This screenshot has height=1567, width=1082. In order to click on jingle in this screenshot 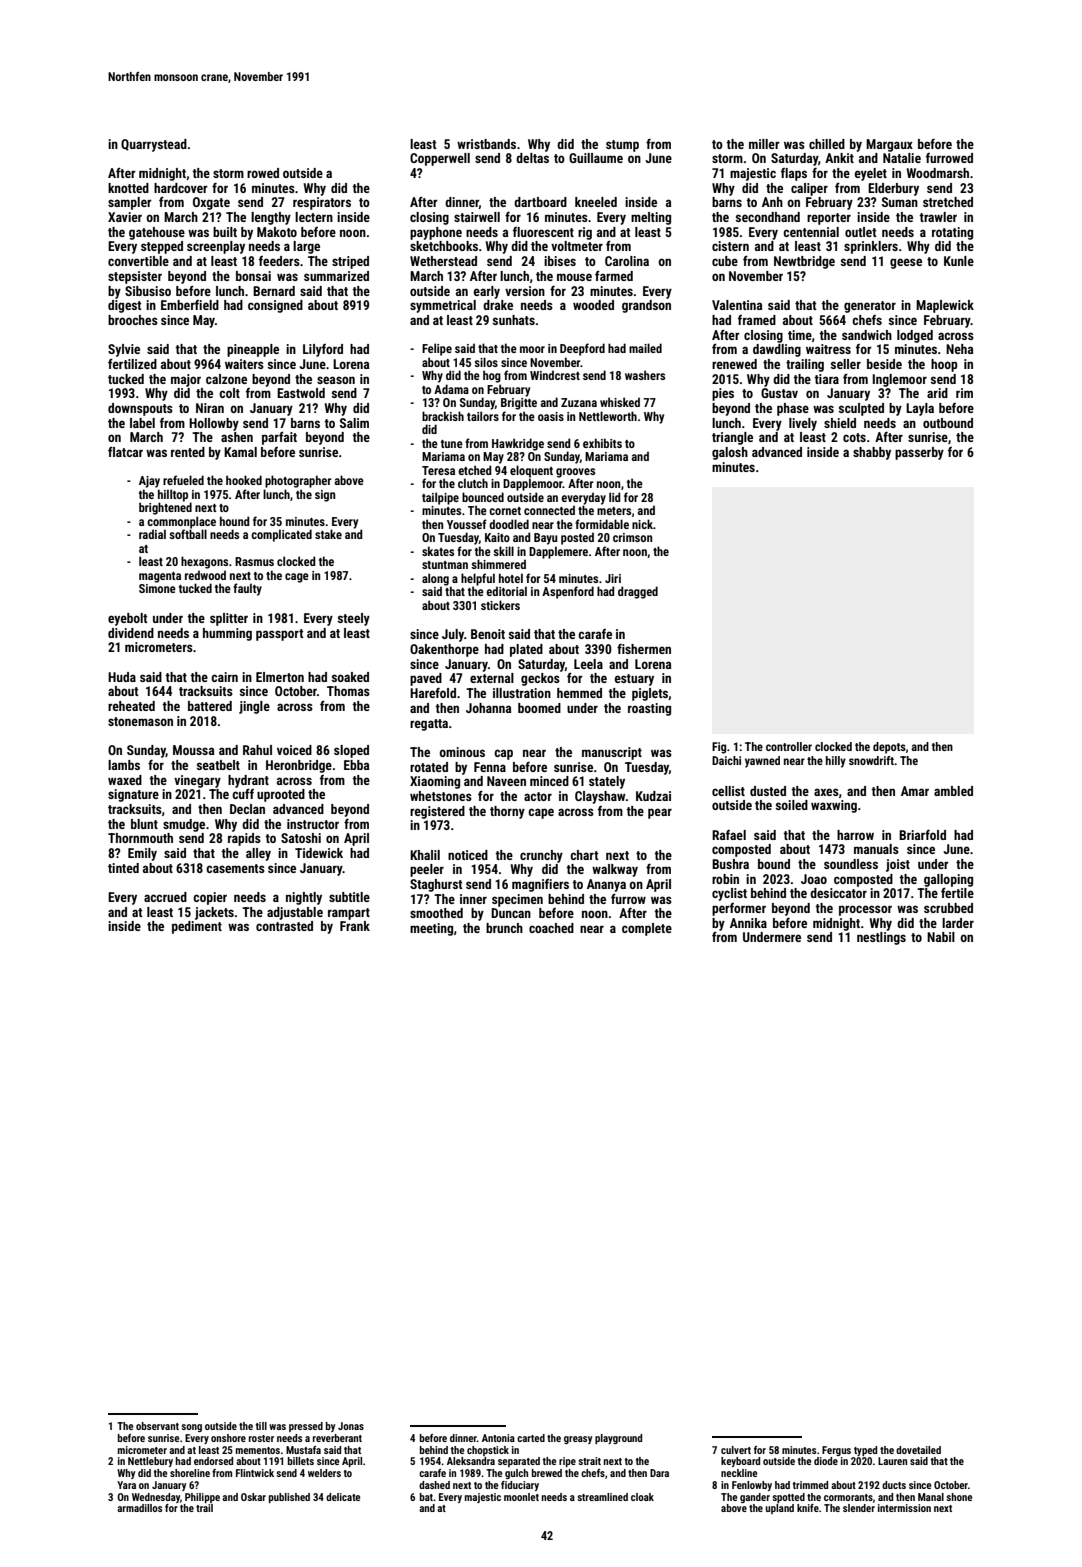, I will do `click(254, 707)`.
